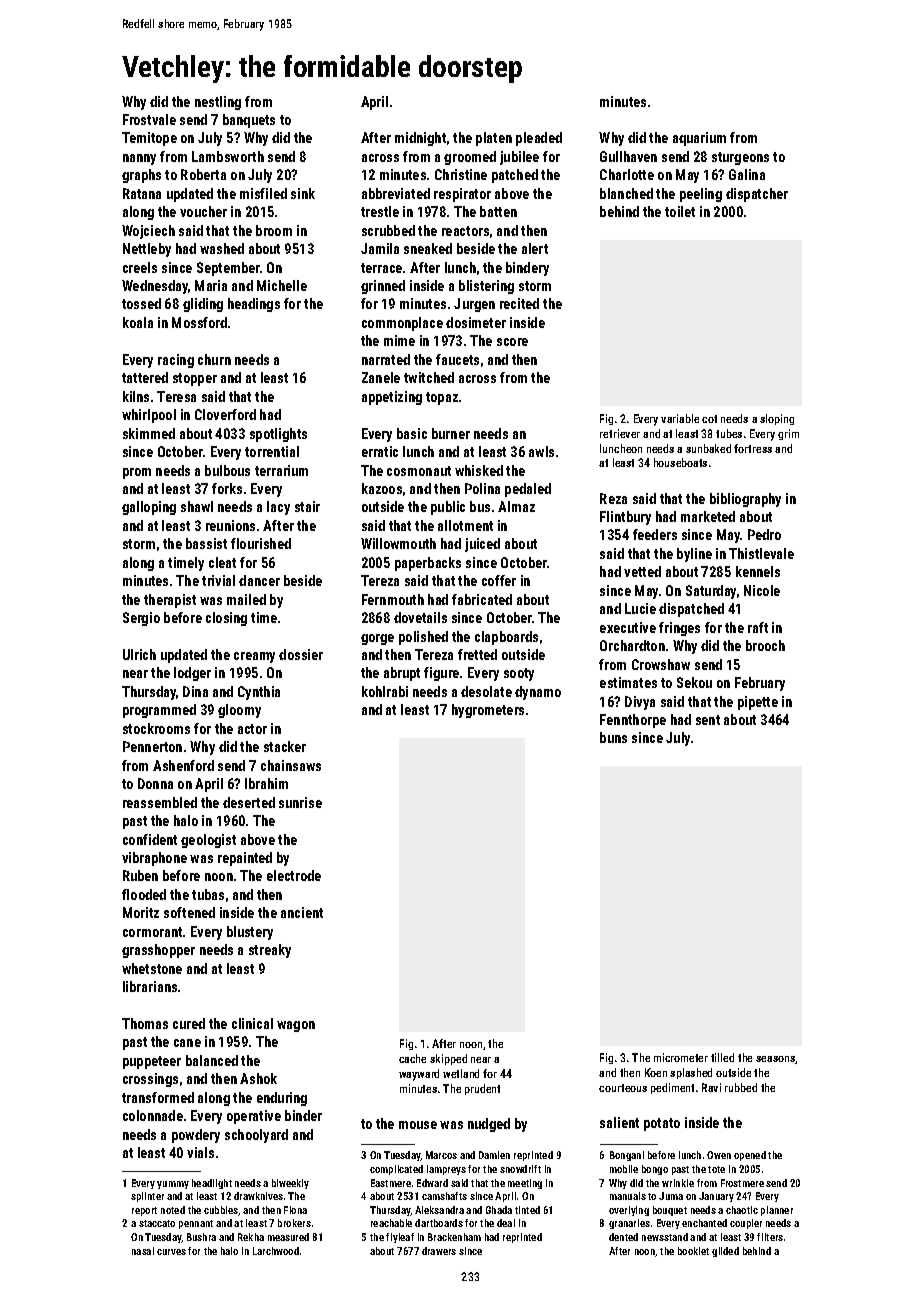 This screenshot has width=924, height=1308. I want to click on nasal, so click(143, 1251).
